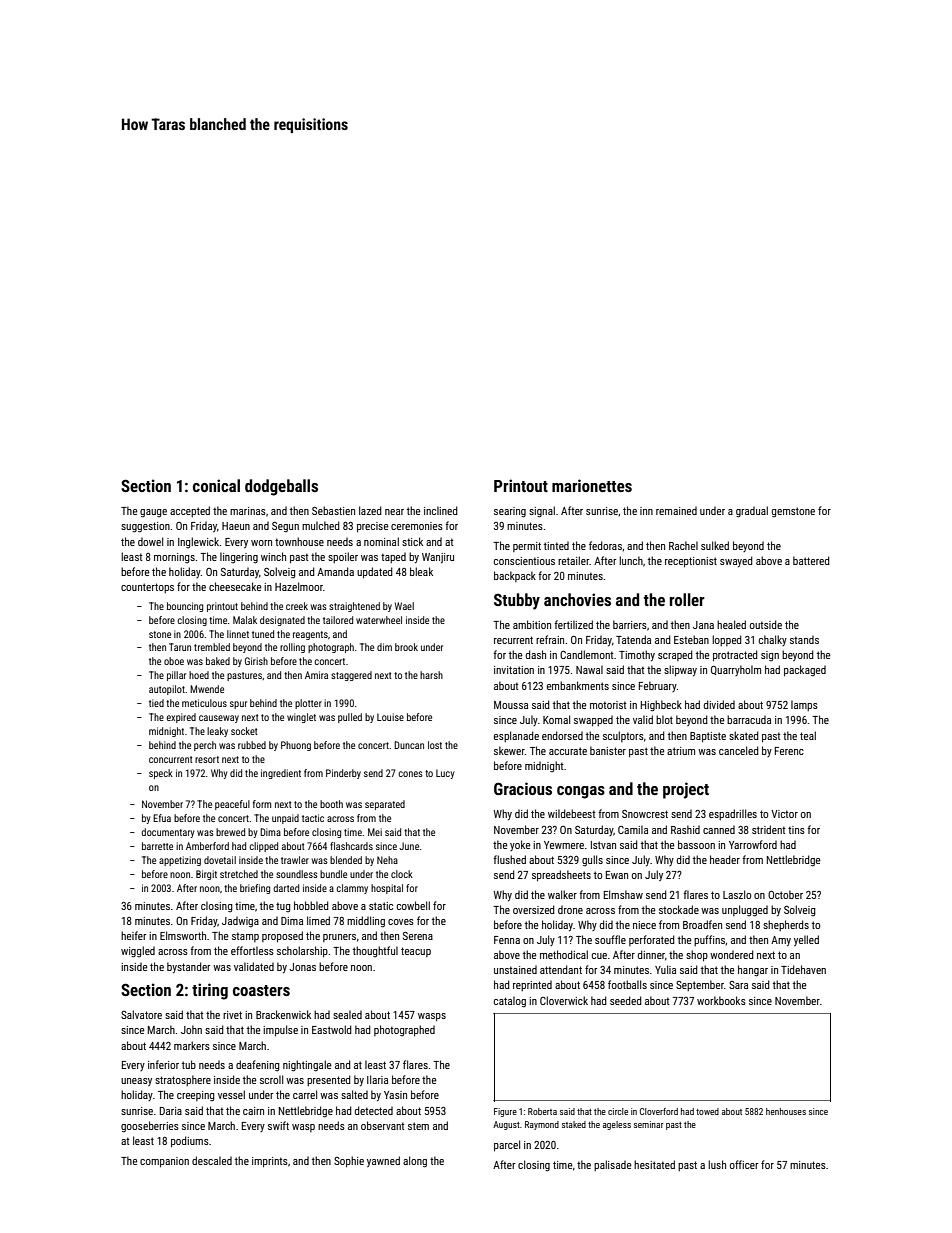 This screenshot has width=952, height=1233. Describe the element at coordinates (507, 940) in the screenshot. I see `Fenna` at that location.
